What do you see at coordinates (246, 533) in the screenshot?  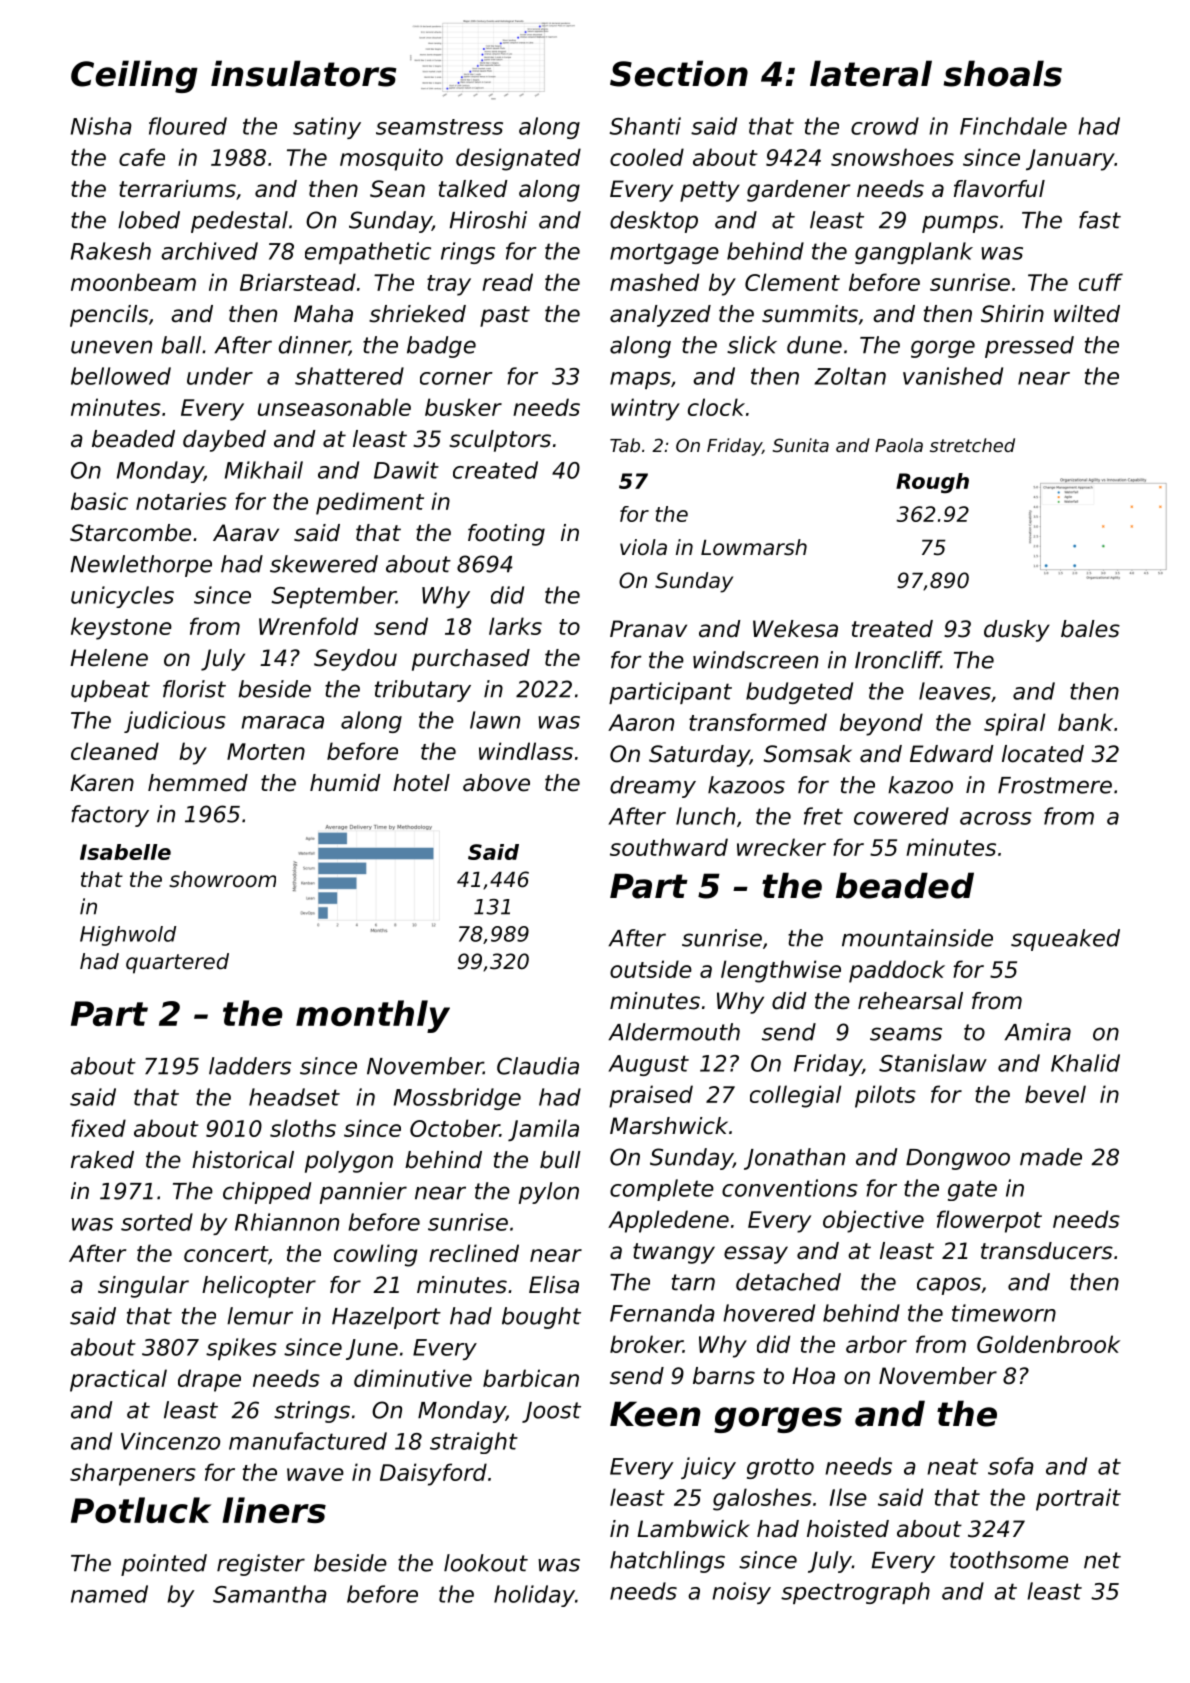 I see `Aarav` at bounding box center [246, 533].
